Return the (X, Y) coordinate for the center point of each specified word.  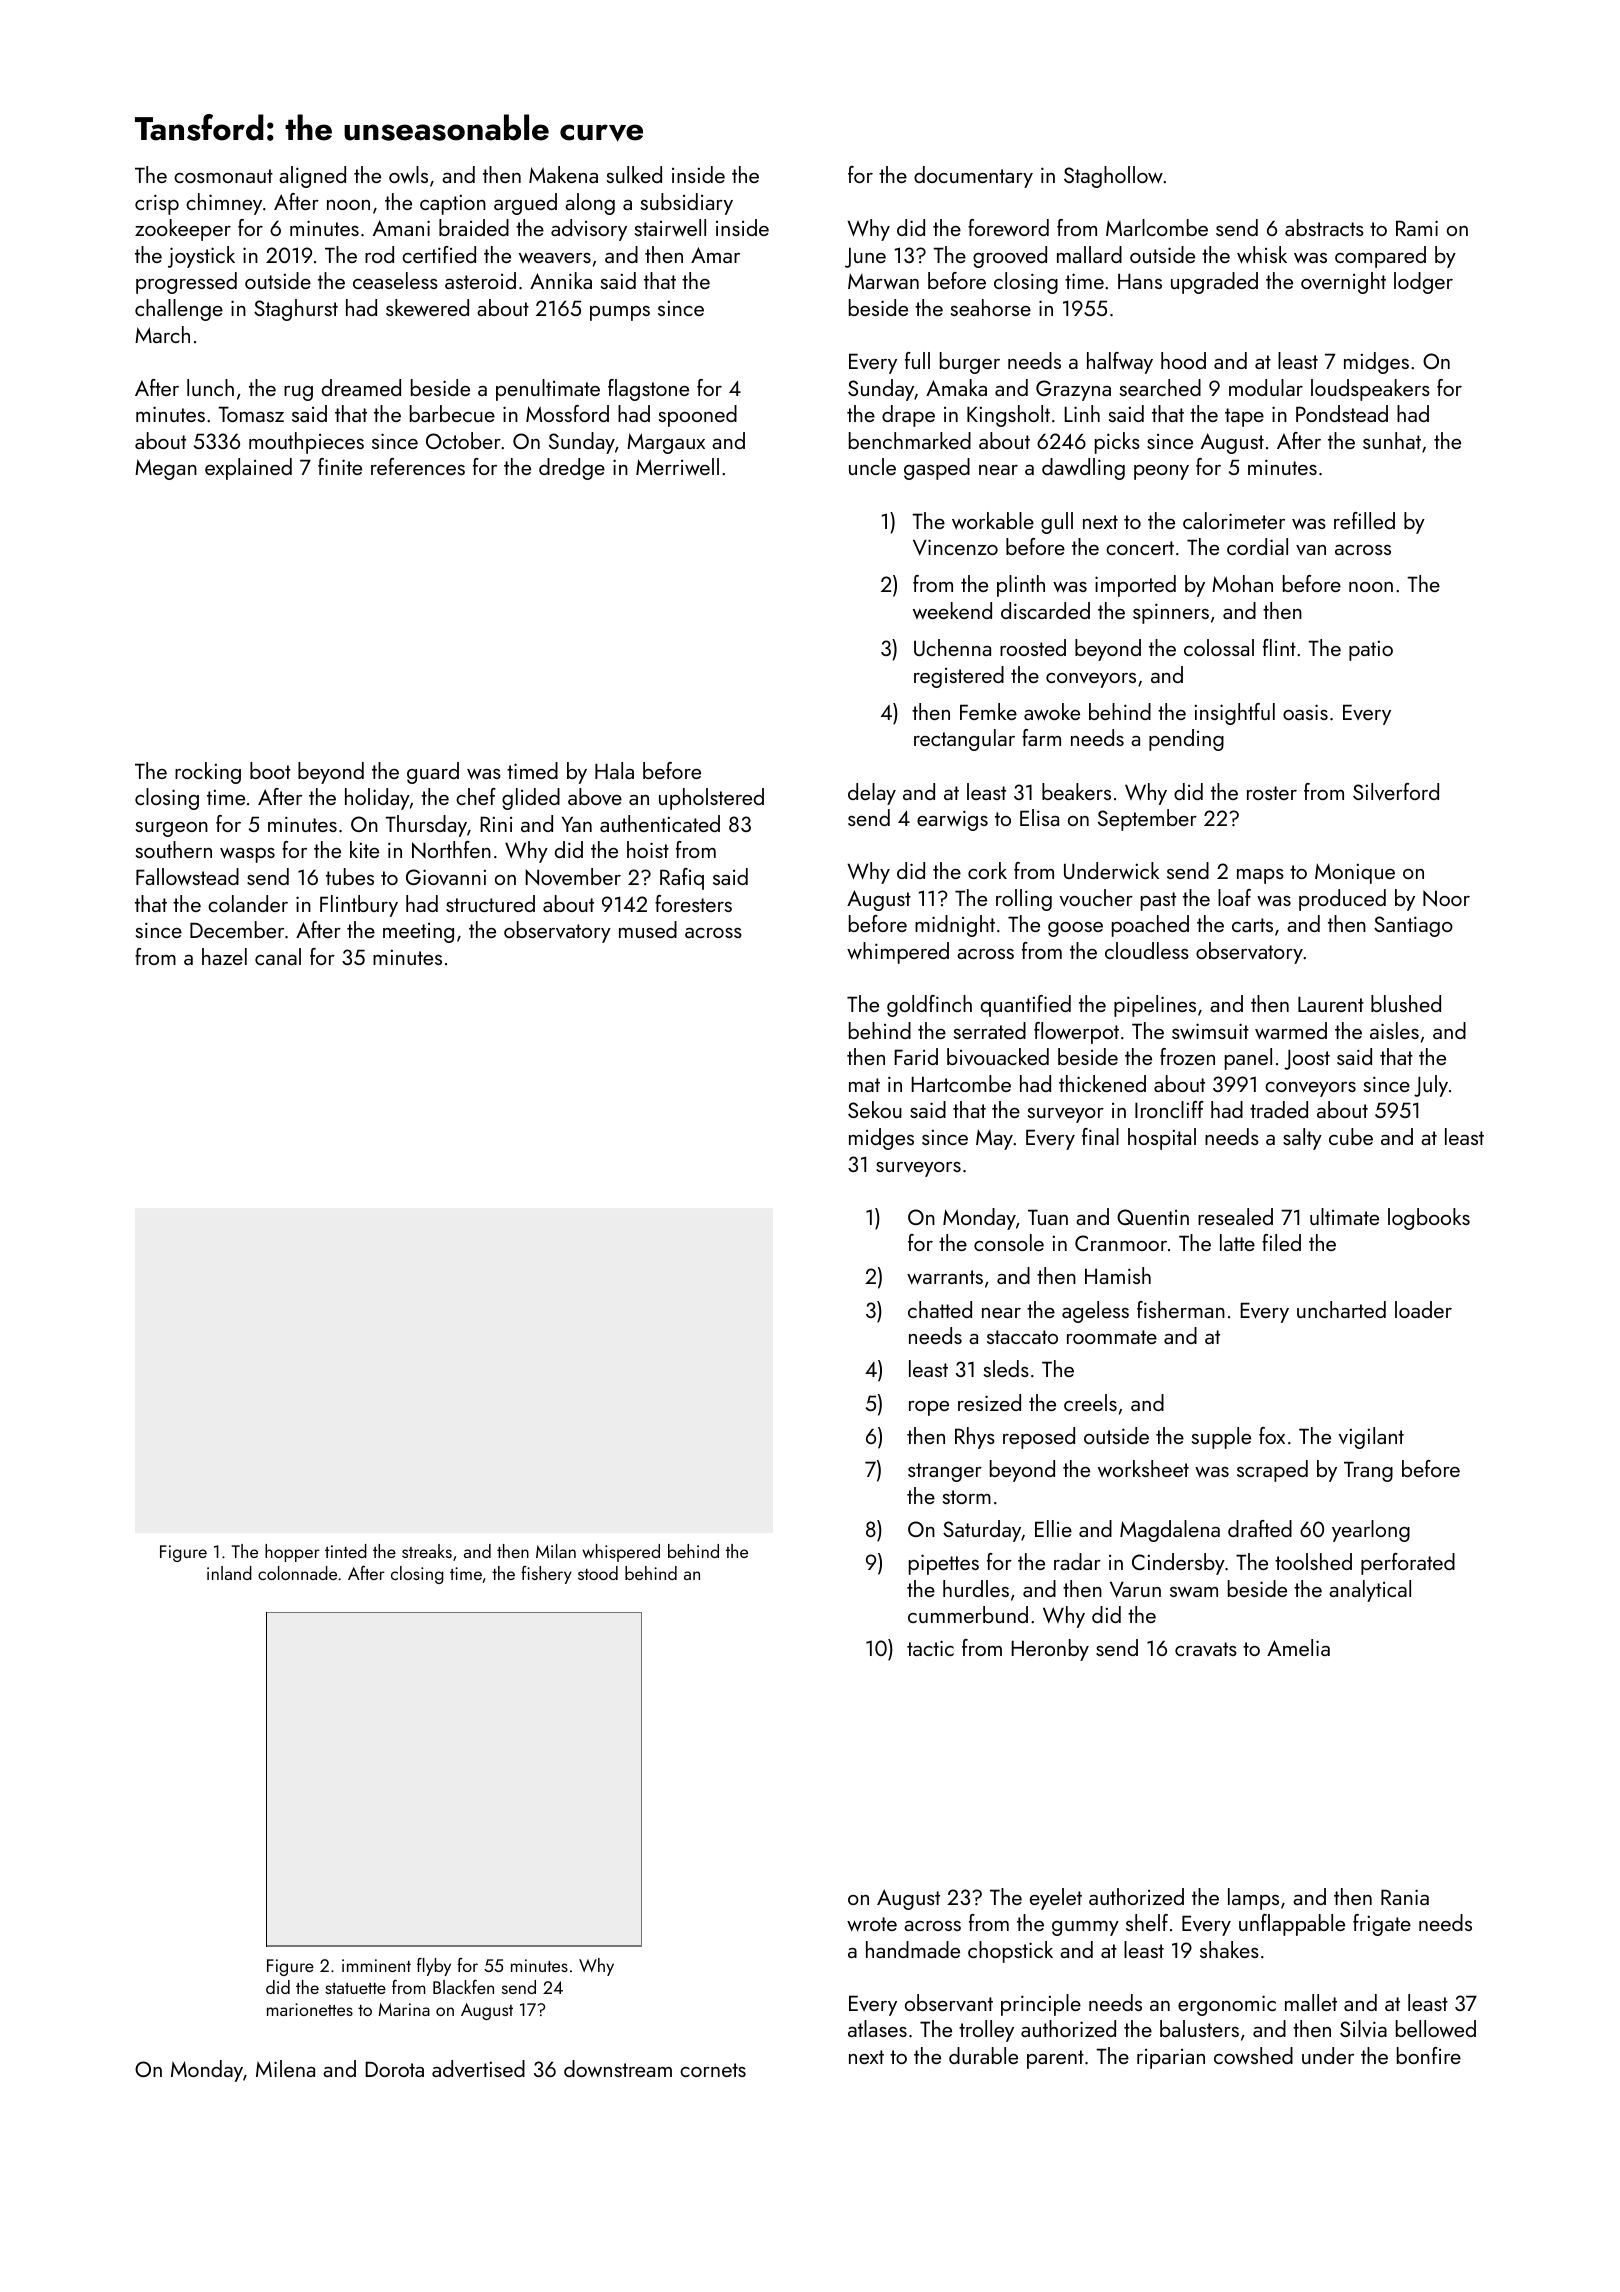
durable (983, 2055)
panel (1248, 1059)
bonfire (1429, 2055)
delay (872, 794)
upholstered (711, 799)
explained (248, 469)
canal (278, 956)
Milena (285, 2068)
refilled (1364, 520)
